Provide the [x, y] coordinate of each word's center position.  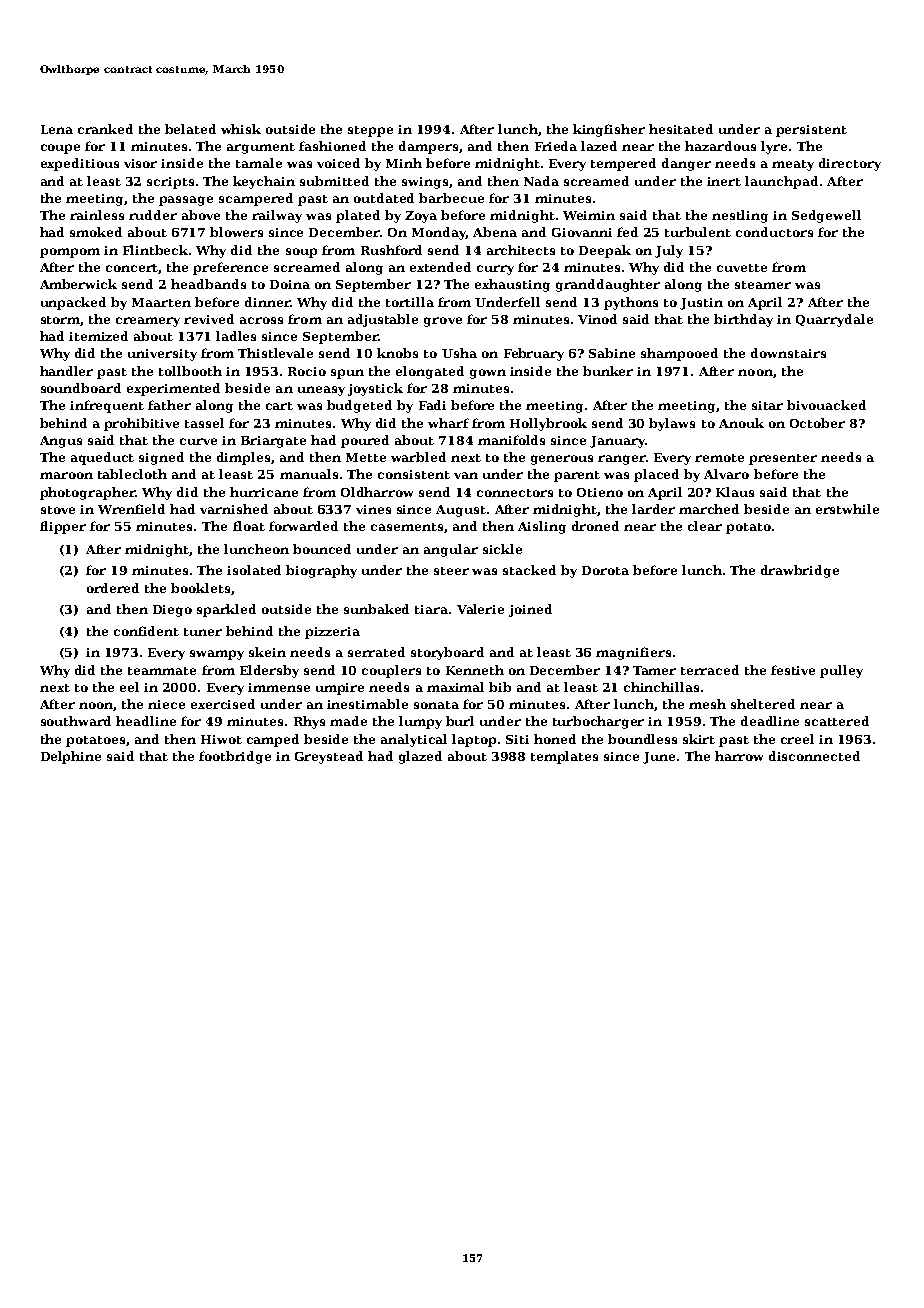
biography [321, 571]
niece [166, 704]
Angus [61, 442]
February [534, 354]
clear [705, 526]
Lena [57, 129]
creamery [148, 322]
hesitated [681, 129]
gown [488, 374]
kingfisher [609, 130]
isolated [254, 570]
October [817, 423]
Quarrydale [834, 320]
